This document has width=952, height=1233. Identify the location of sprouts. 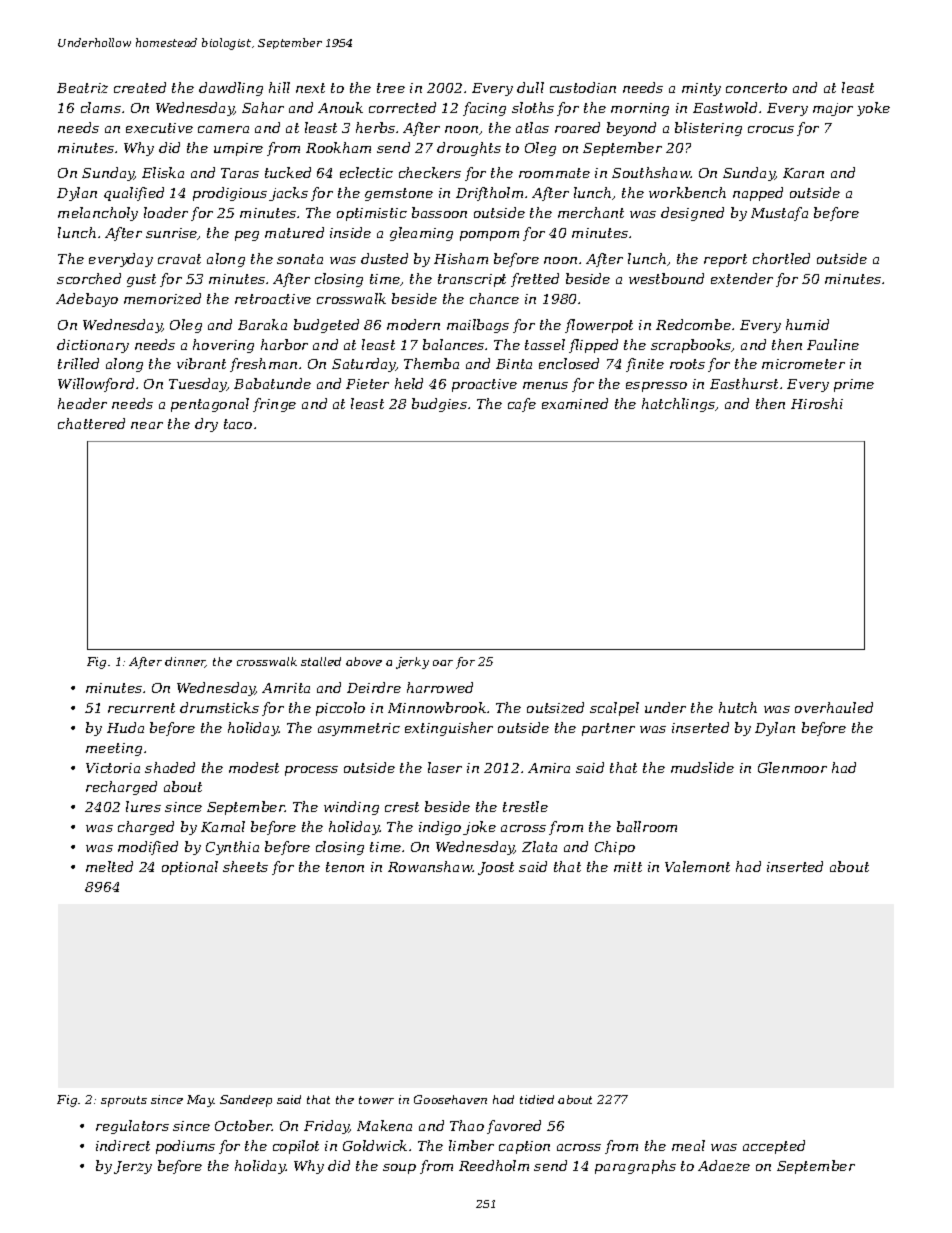
(124, 1101).
